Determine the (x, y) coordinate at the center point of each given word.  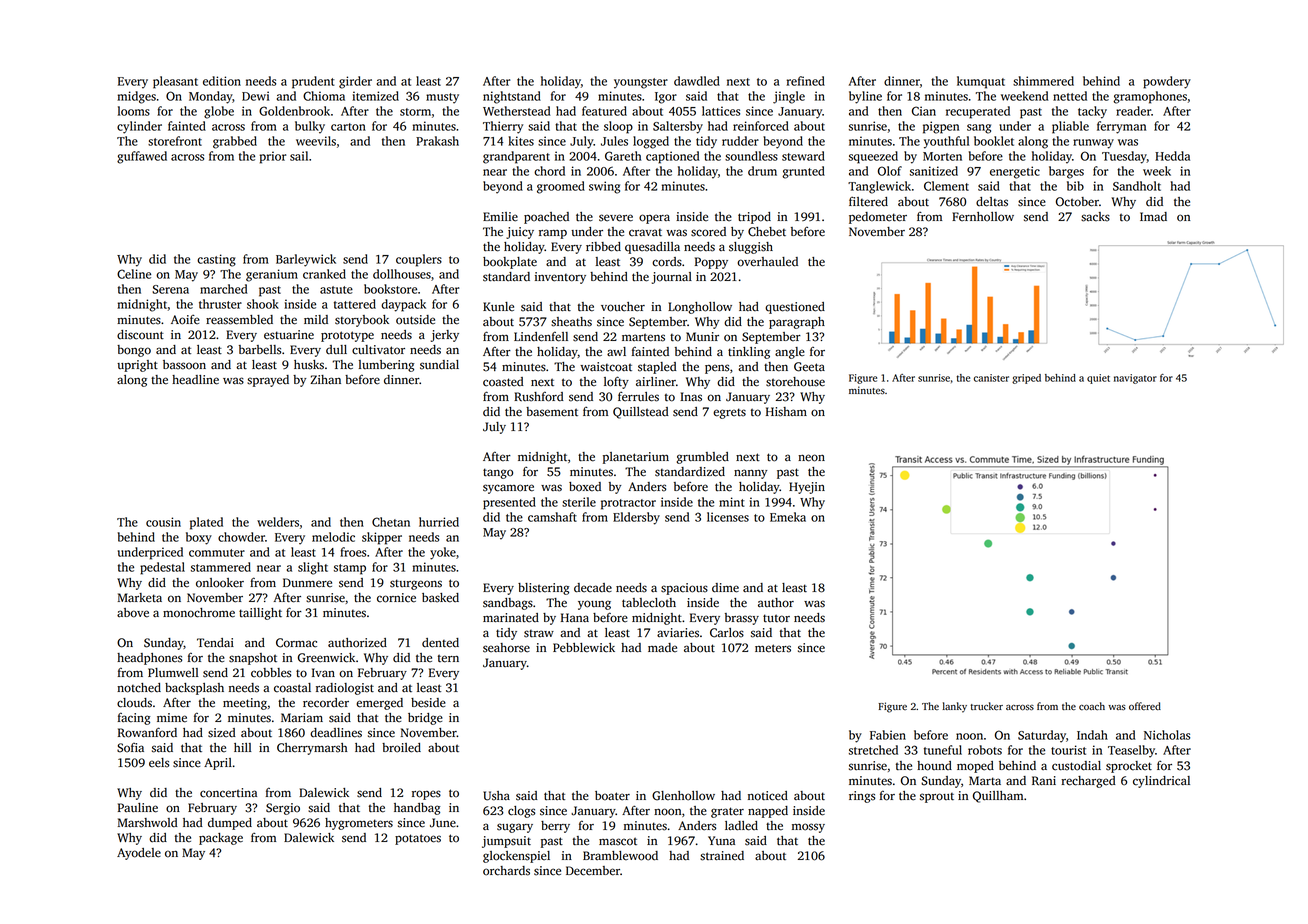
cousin (163, 522)
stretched (873, 750)
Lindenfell (541, 336)
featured (604, 111)
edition (222, 81)
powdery (1167, 82)
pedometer (878, 218)
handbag (417, 809)
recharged (1088, 782)
